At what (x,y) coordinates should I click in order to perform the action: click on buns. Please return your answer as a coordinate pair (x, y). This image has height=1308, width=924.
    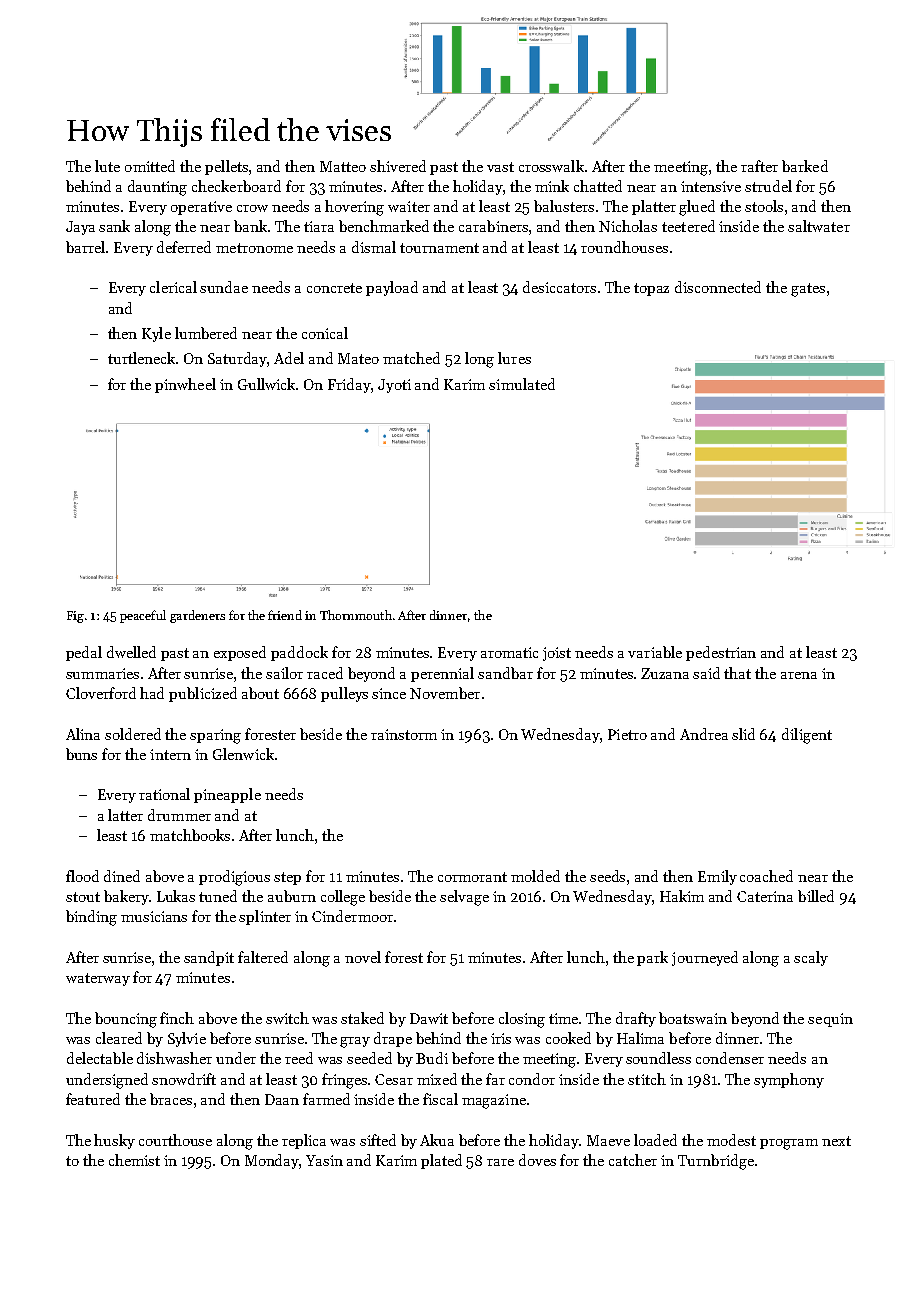
    Looking at the image, I should click on (81, 754).
